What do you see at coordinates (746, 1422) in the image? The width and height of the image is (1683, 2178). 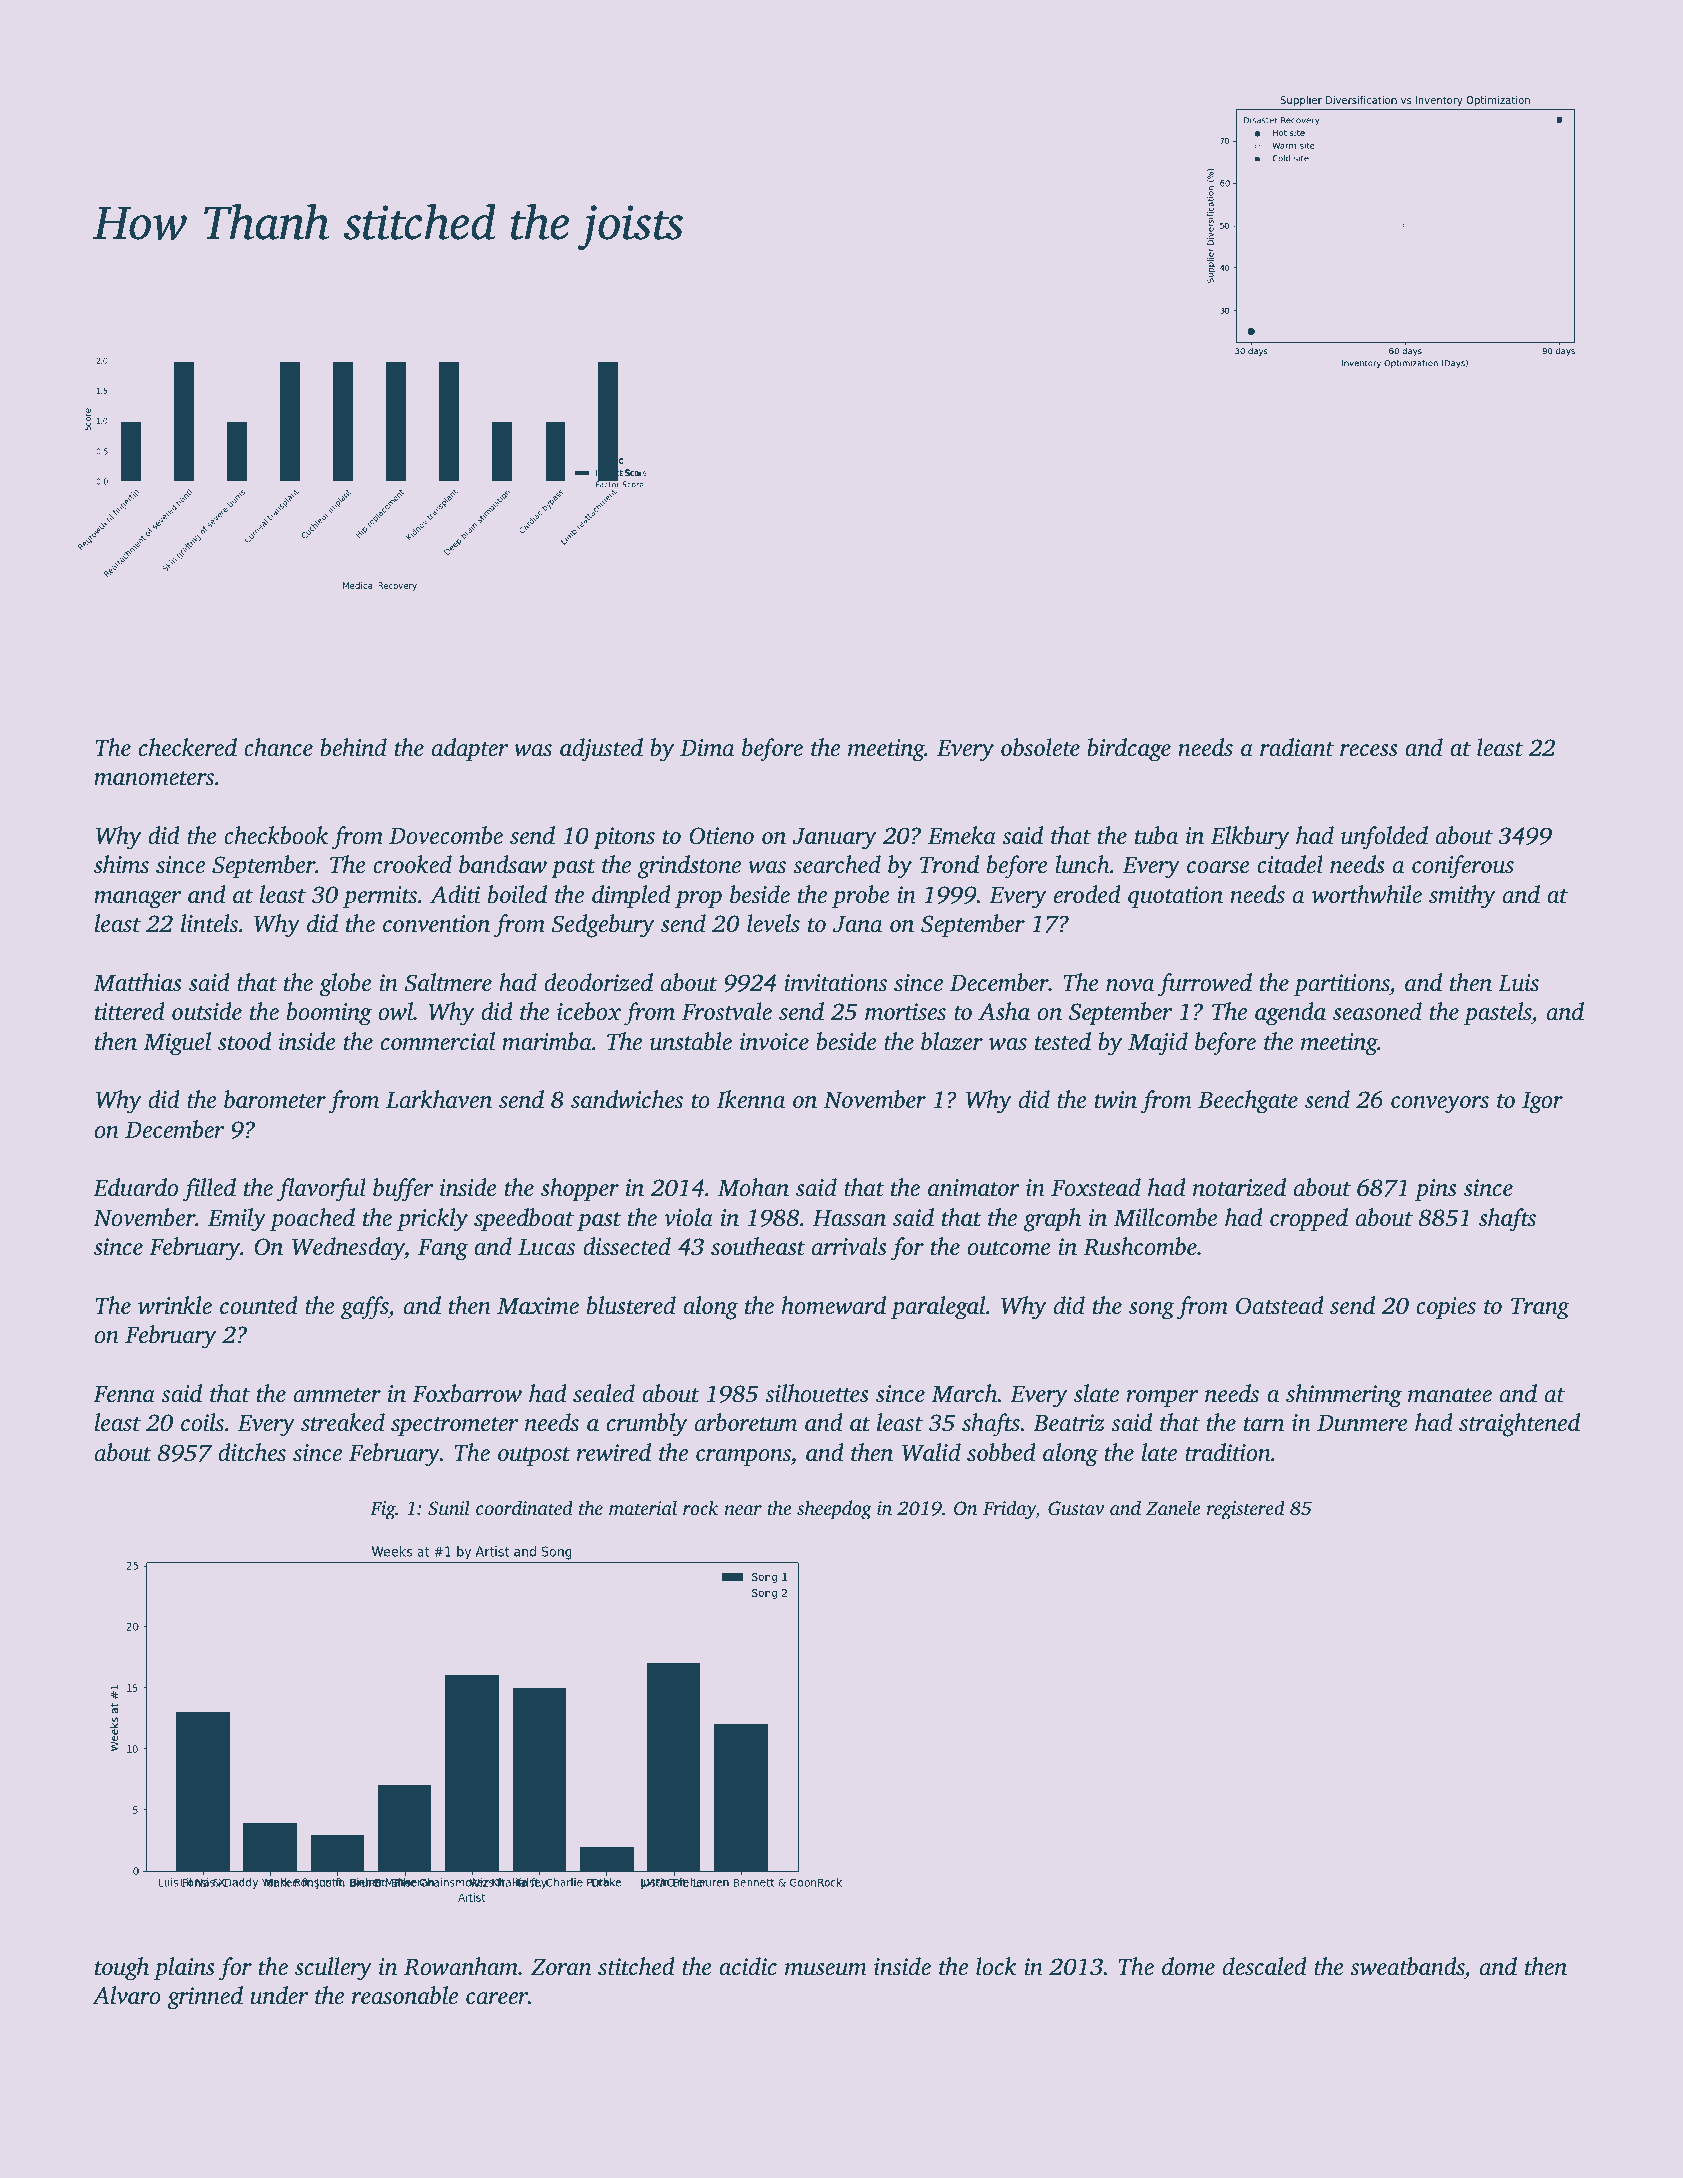 I see `arboretum` at bounding box center [746, 1422].
